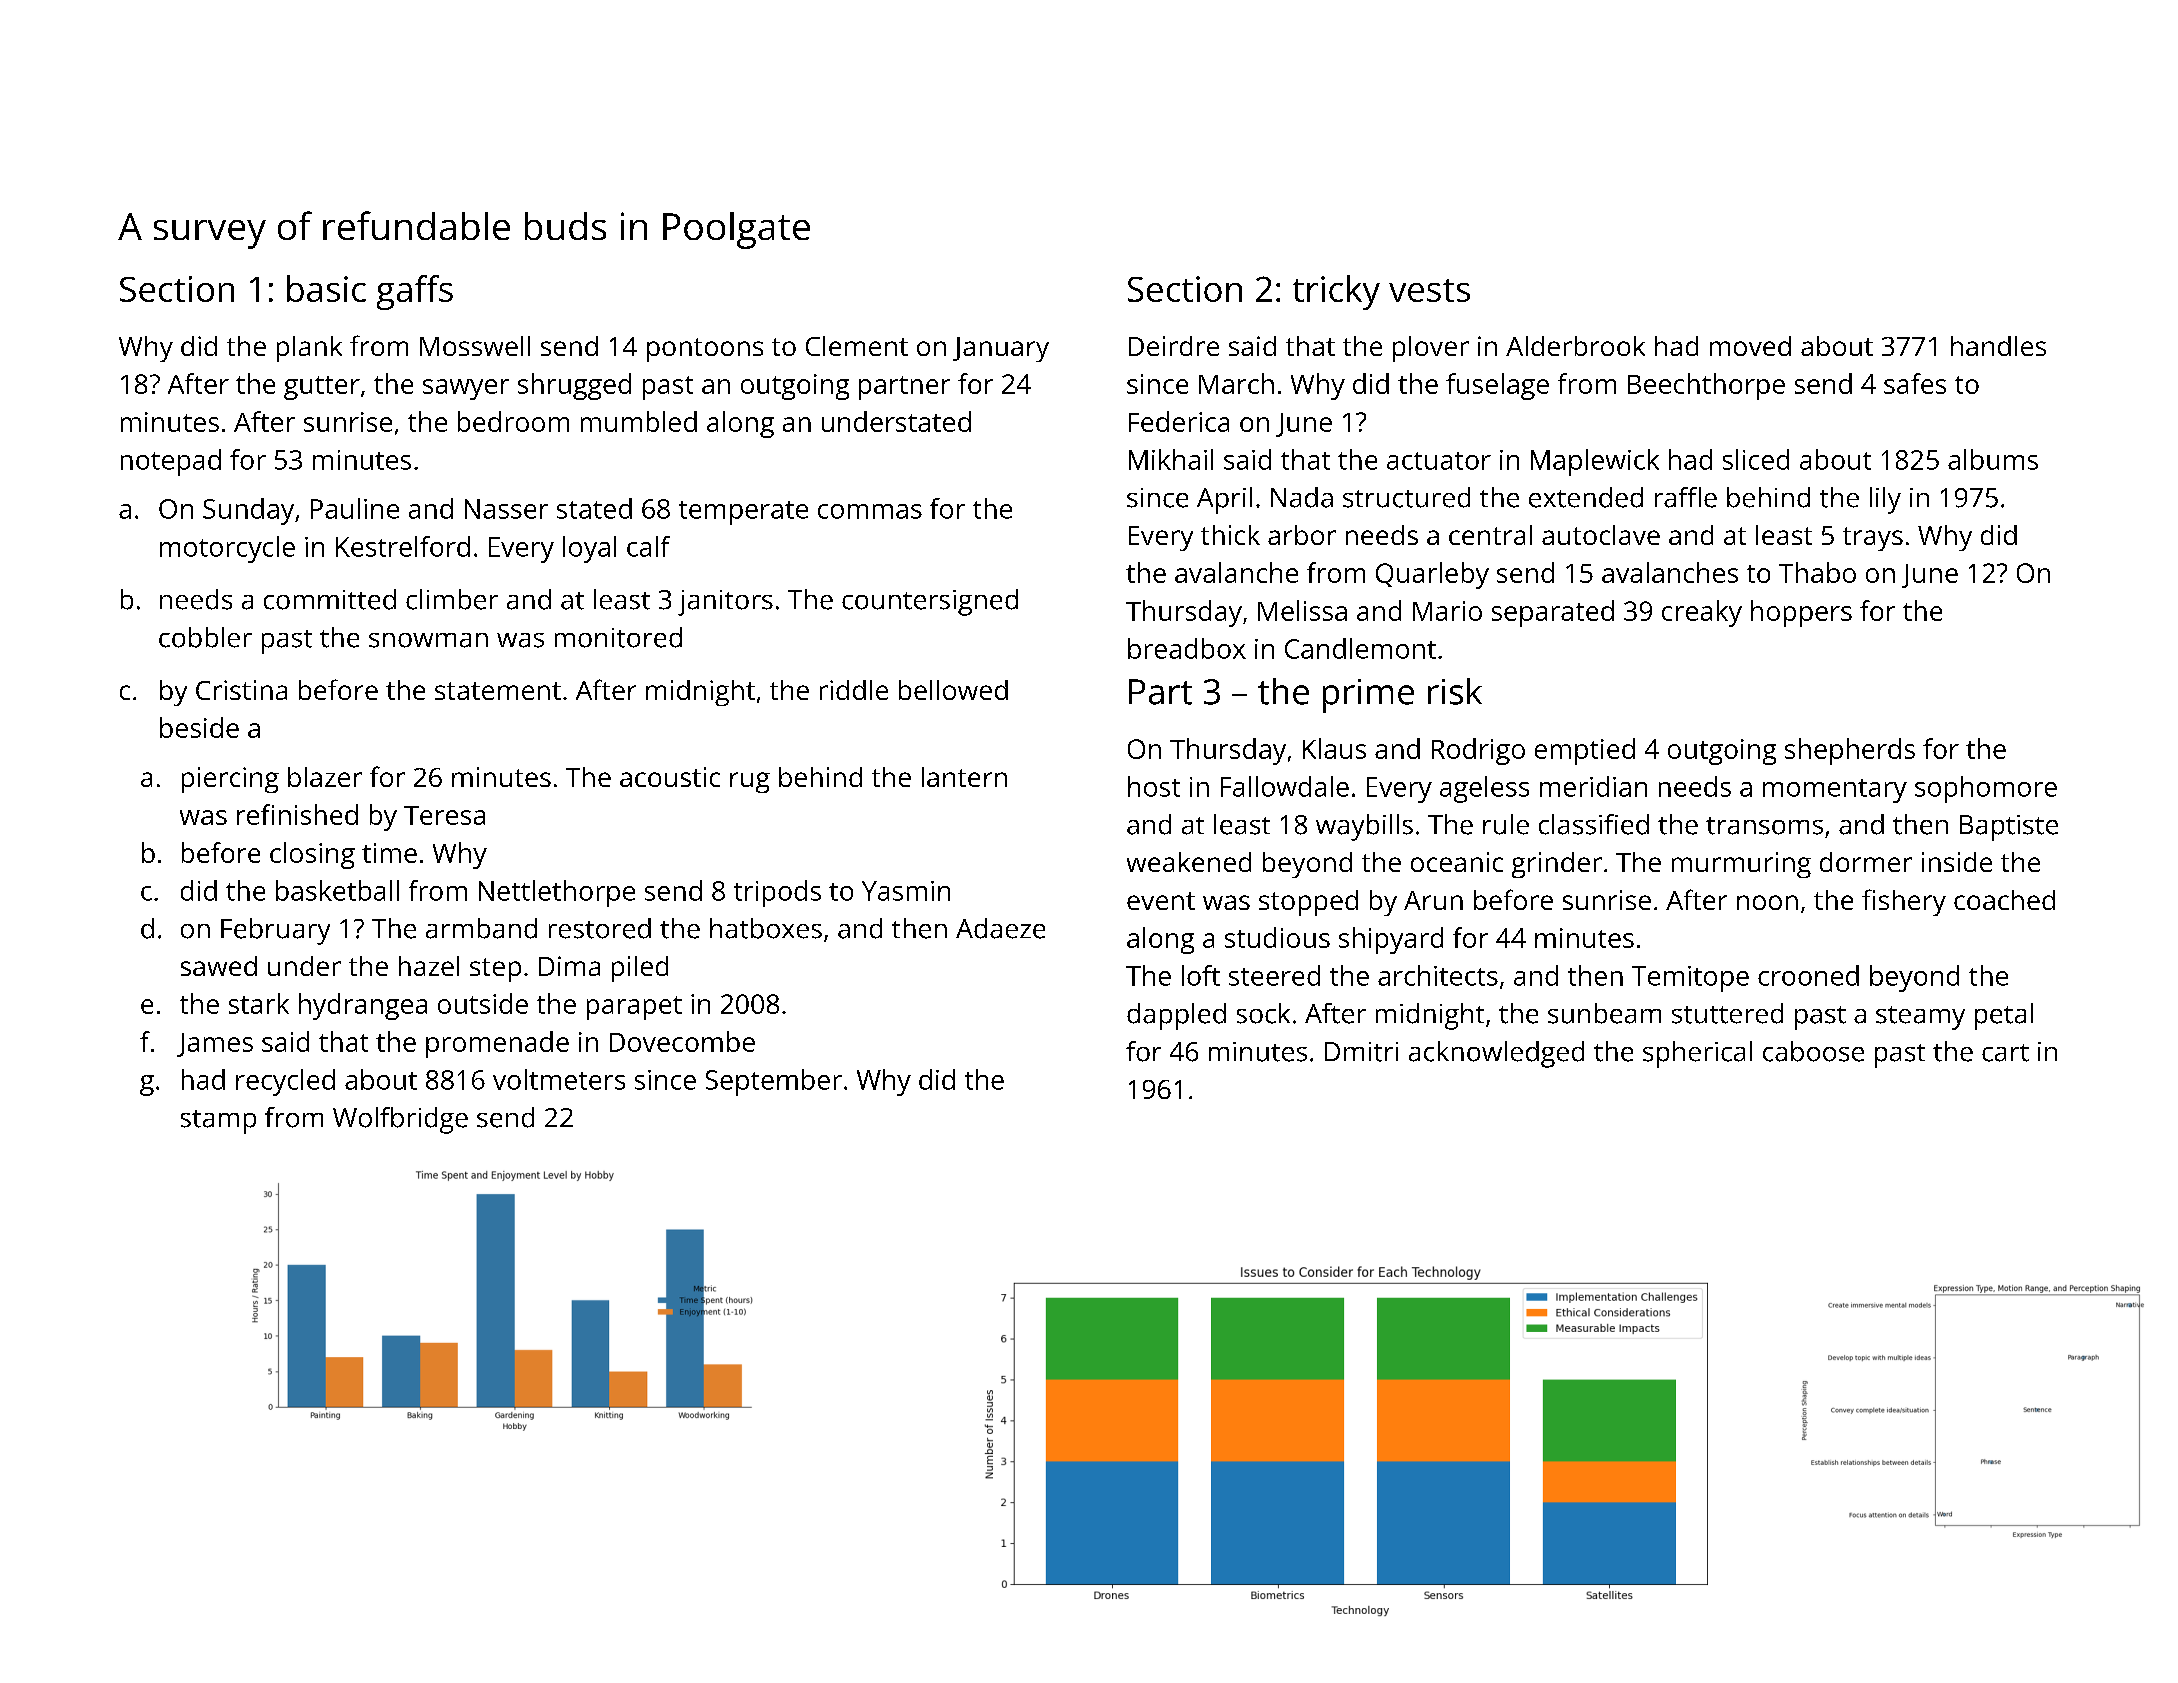 The image size is (2178, 1683). Describe the element at coordinates (1336, 292) in the page. I see `tricky` at that location.
